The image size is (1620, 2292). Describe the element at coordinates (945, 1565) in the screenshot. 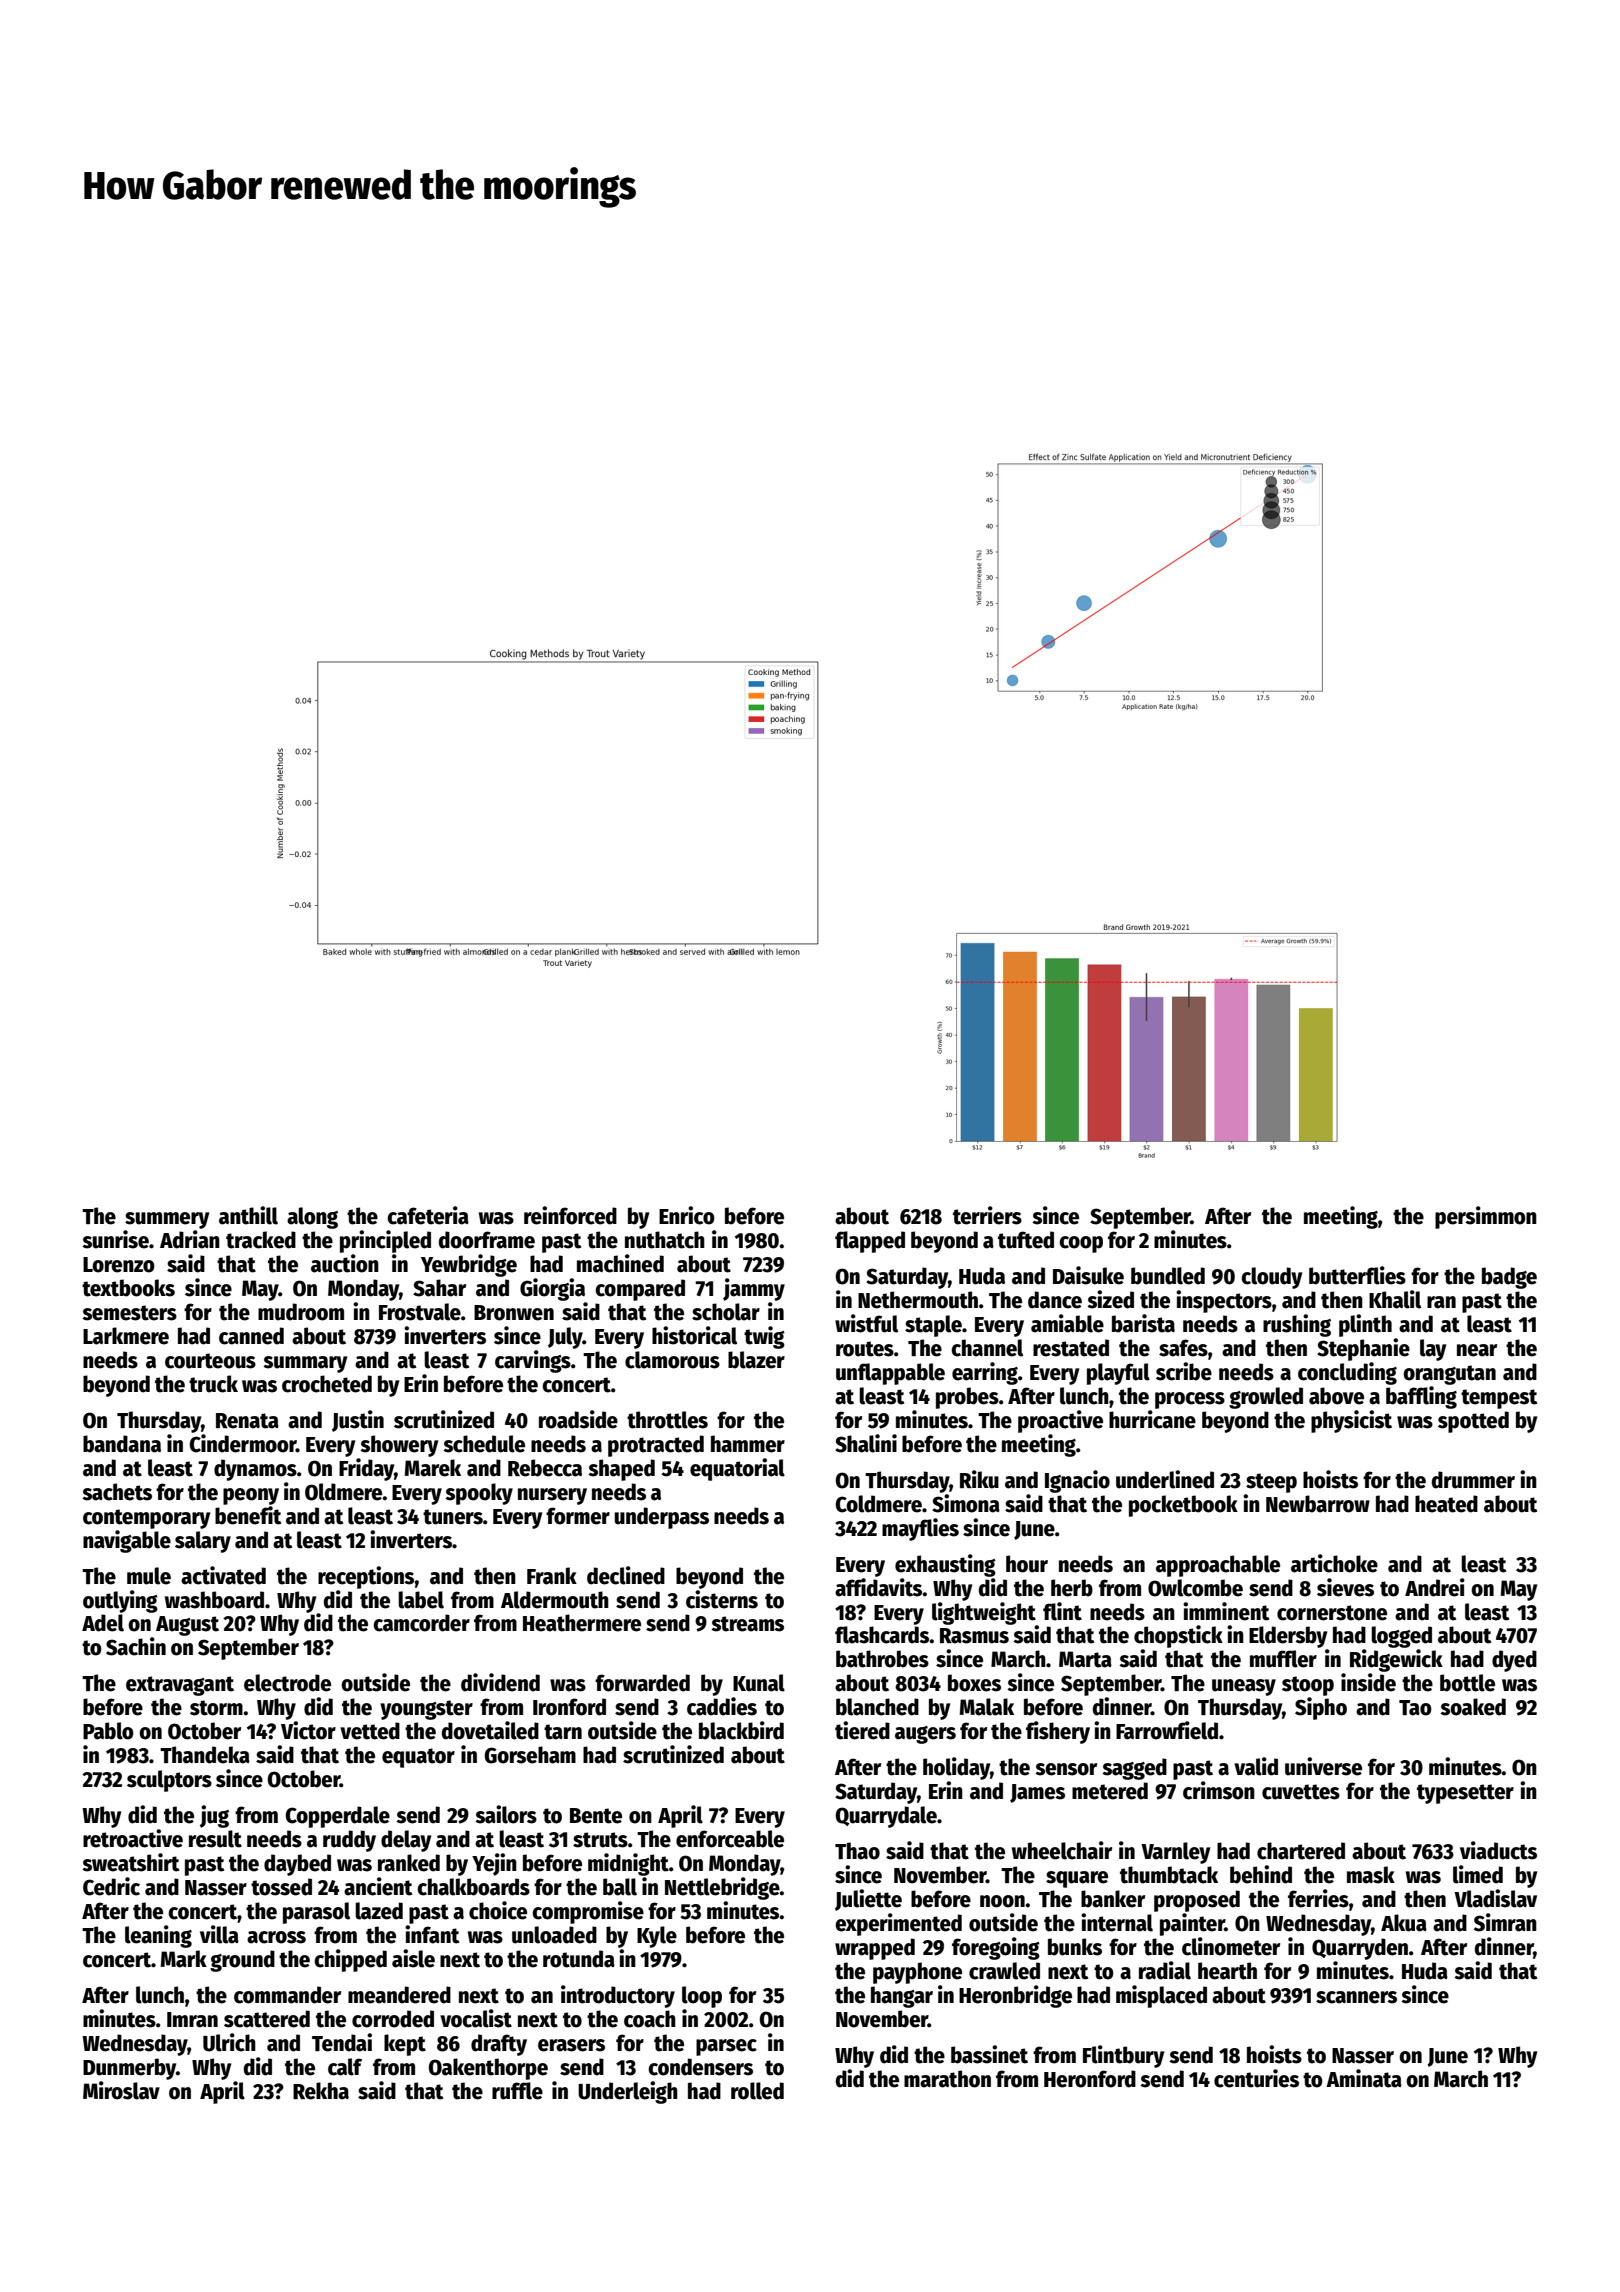

I see `exhausting` at that location.
